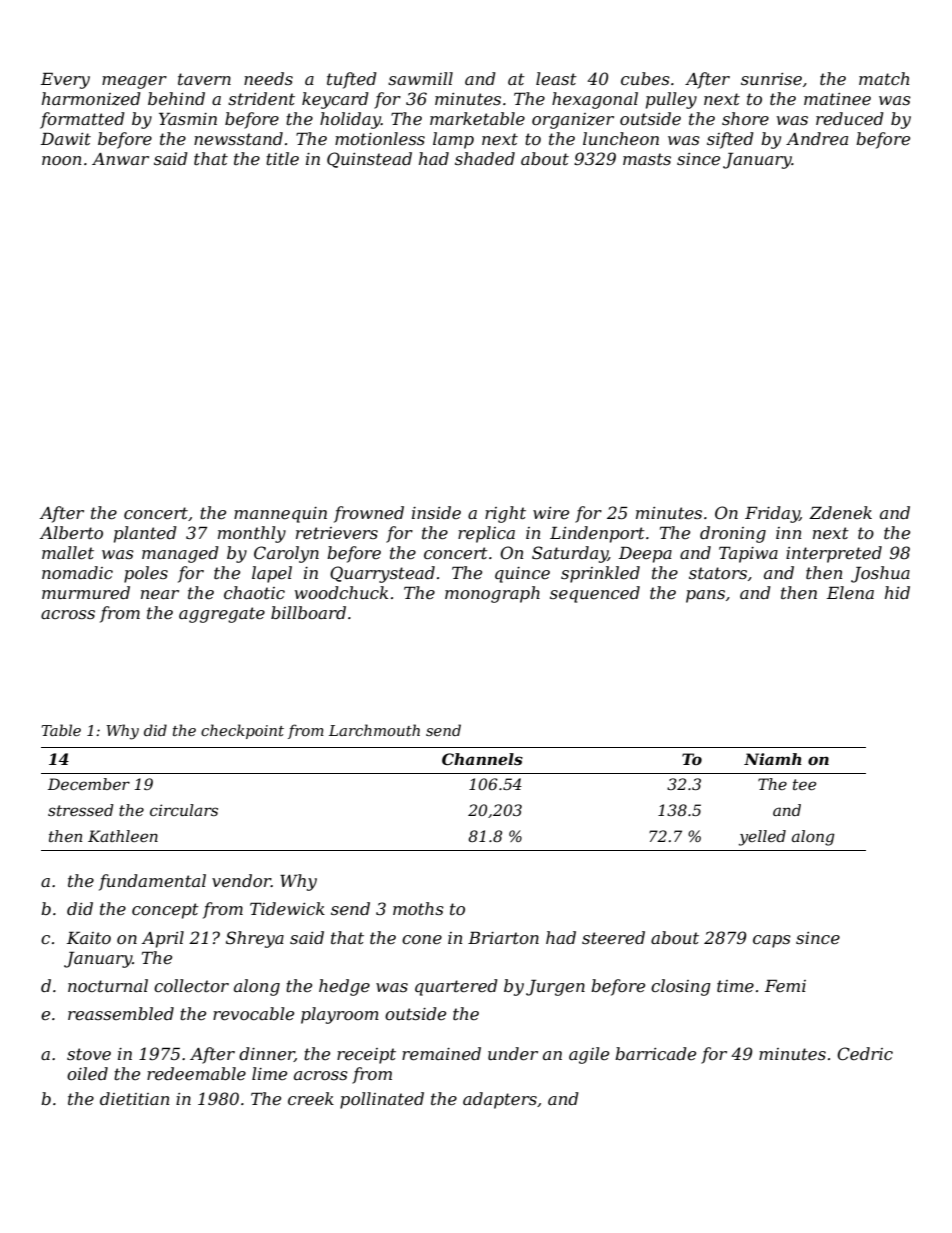 The width and height of the screenshot is (952, 1233). What do you see at coordinates (482, 759) in the screenshot?
I see `Channels` at bounding box center [482, 759].
